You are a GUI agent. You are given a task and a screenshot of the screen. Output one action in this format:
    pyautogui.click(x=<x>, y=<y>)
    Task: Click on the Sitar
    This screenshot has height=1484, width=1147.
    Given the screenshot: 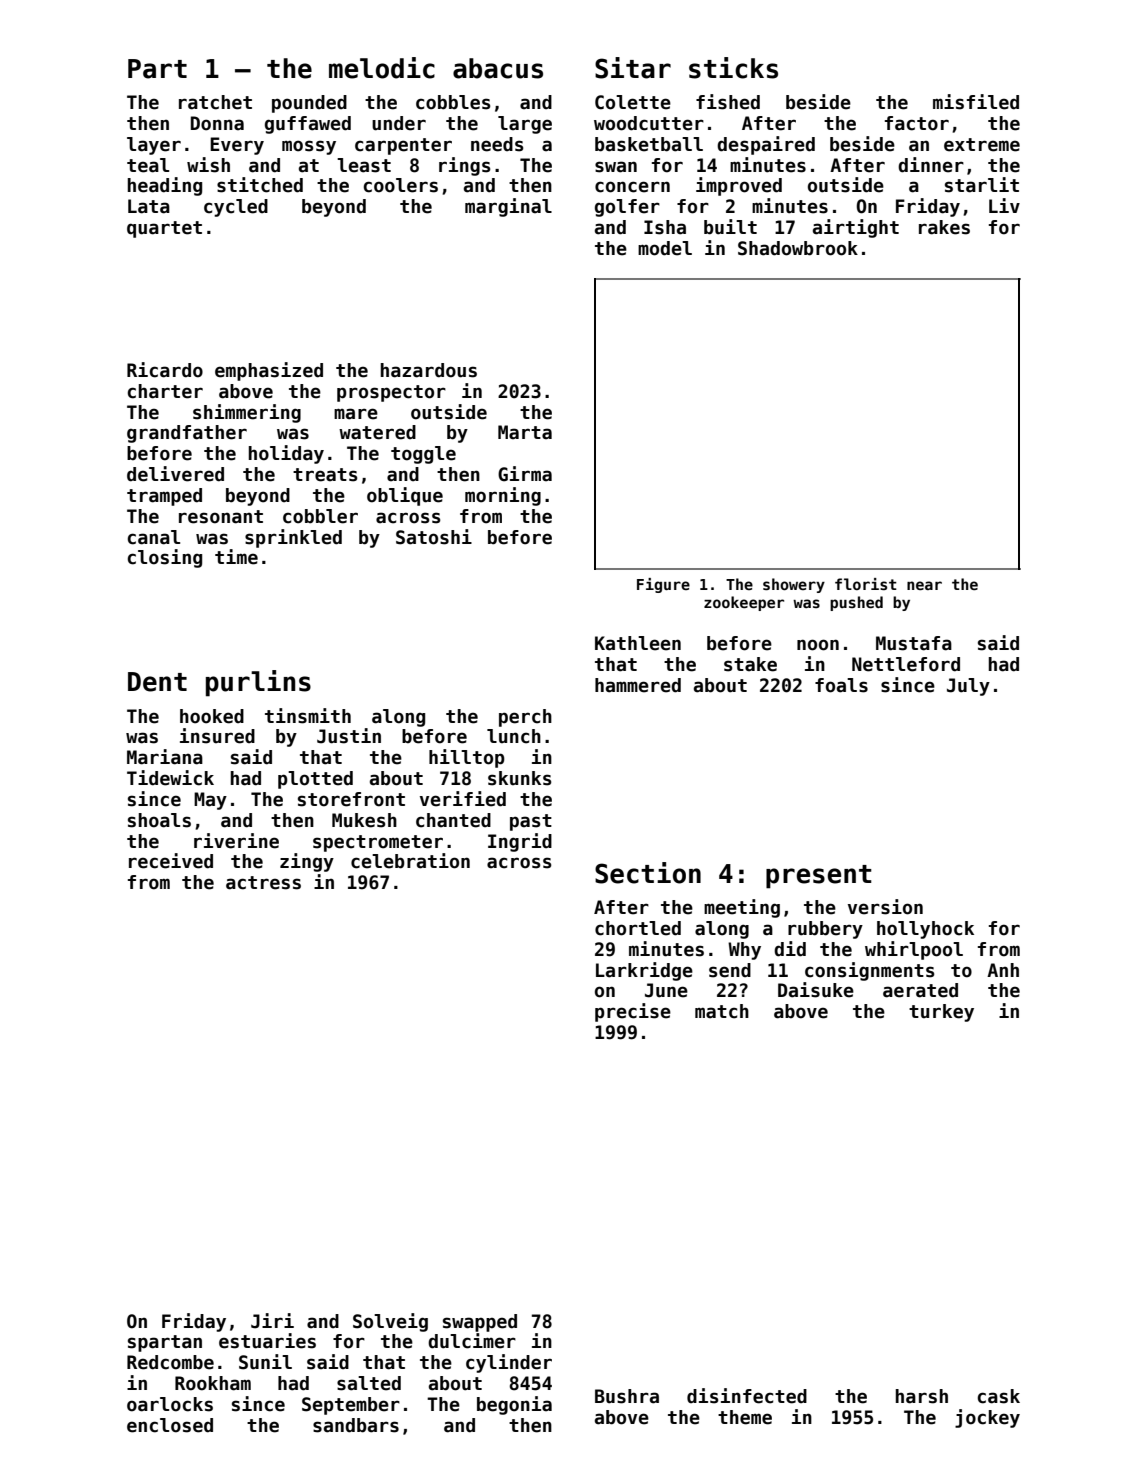 What is the action you would take?
    pyautogui.click(x=633, y=68)
